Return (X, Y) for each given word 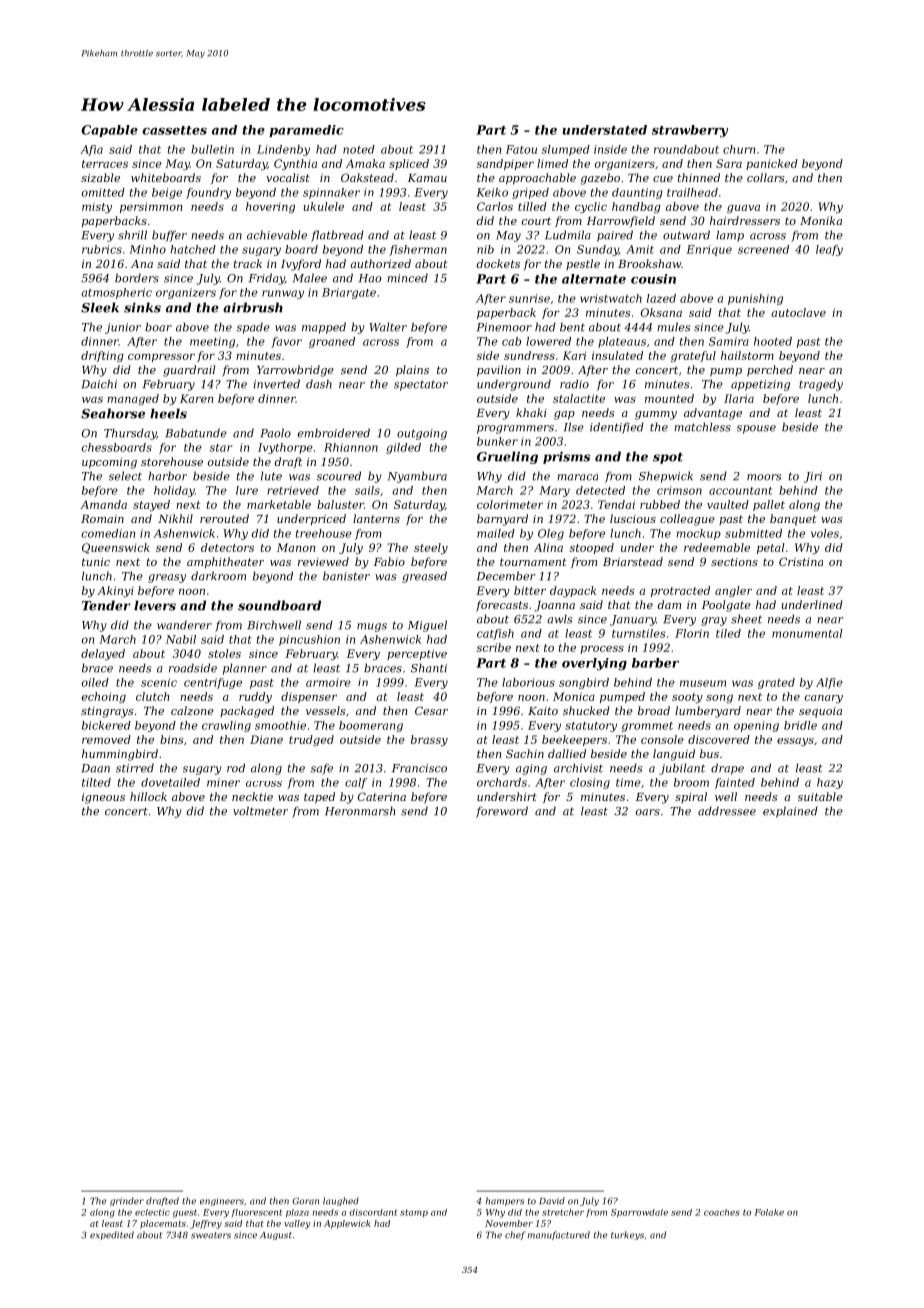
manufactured (559, 1235)
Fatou (521, 149)
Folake (769, 1212)
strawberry (690, 131)
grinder (127, 1201)
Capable (109, 131)
